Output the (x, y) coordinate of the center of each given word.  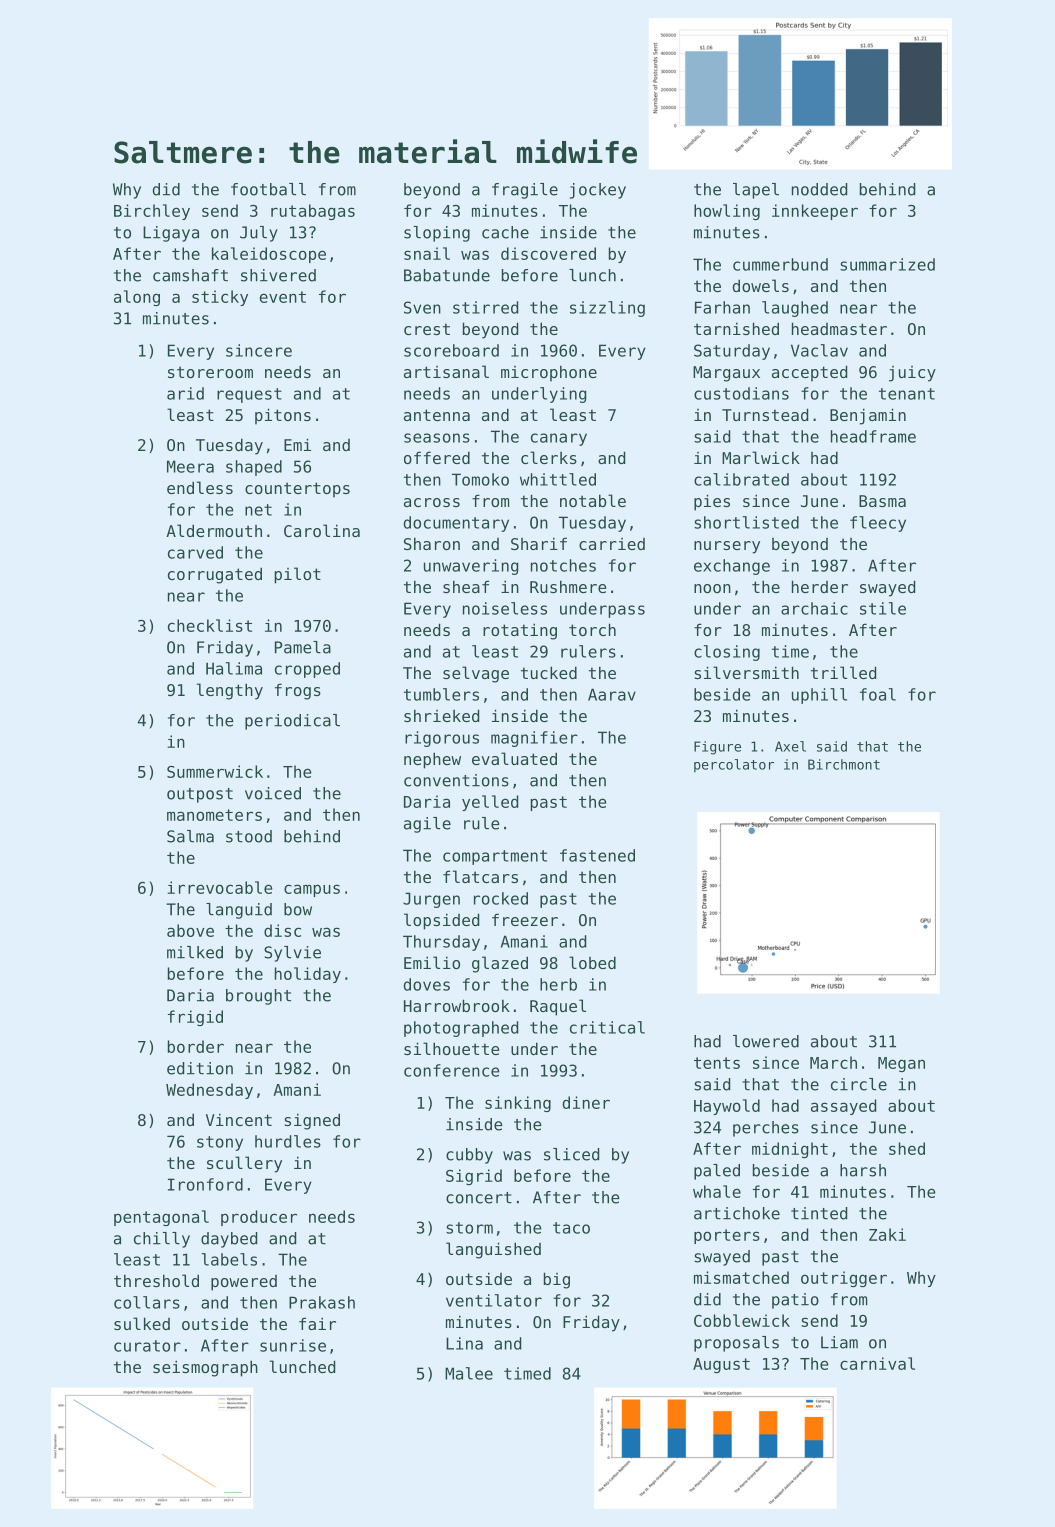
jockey (598, 191)
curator (147, 1346)
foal (878, 694)
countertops (297, 490)
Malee (469, 1373)
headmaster (839, 328)
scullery (244, 1164)
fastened (597, 855)
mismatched (741, 1277)
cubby (469, 1156)
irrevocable (219, 887)
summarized (887, 264)
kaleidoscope (269, 255)
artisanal (446, 371)
